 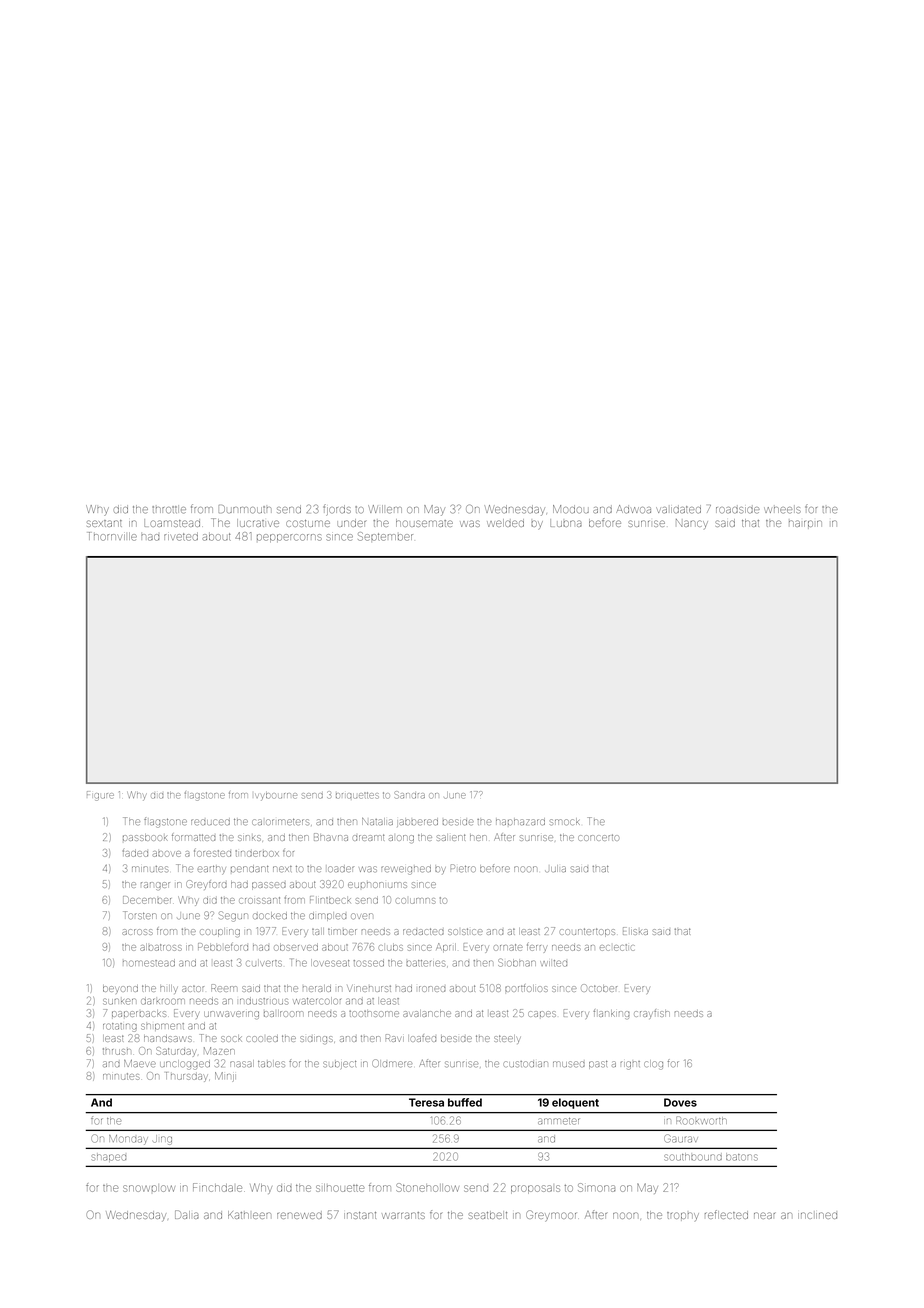 I want to click on Dalia, so click(x=187, y=1214).
